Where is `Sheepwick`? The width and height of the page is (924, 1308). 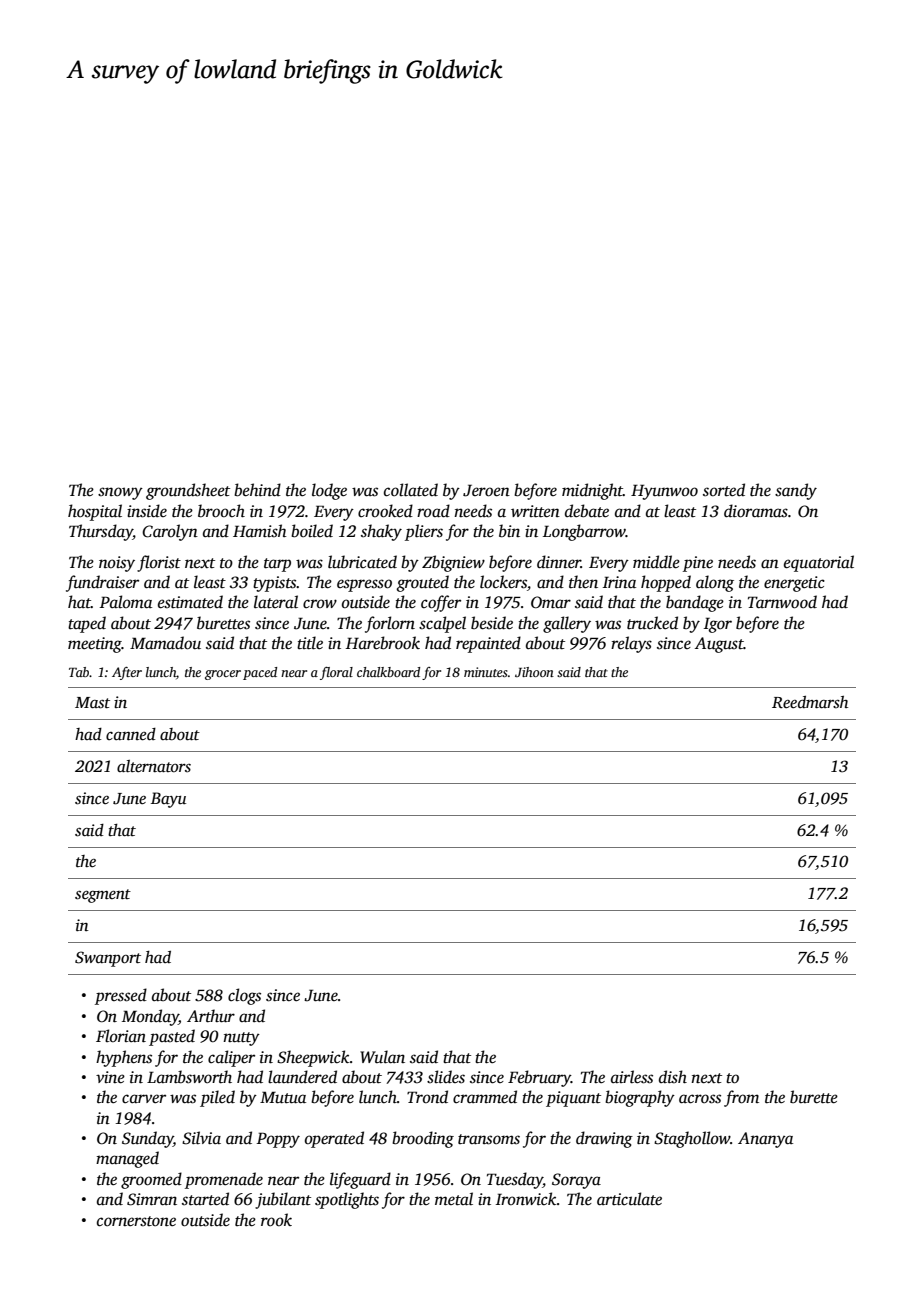
Sheepwick is located at coordinates (313, 1058).
